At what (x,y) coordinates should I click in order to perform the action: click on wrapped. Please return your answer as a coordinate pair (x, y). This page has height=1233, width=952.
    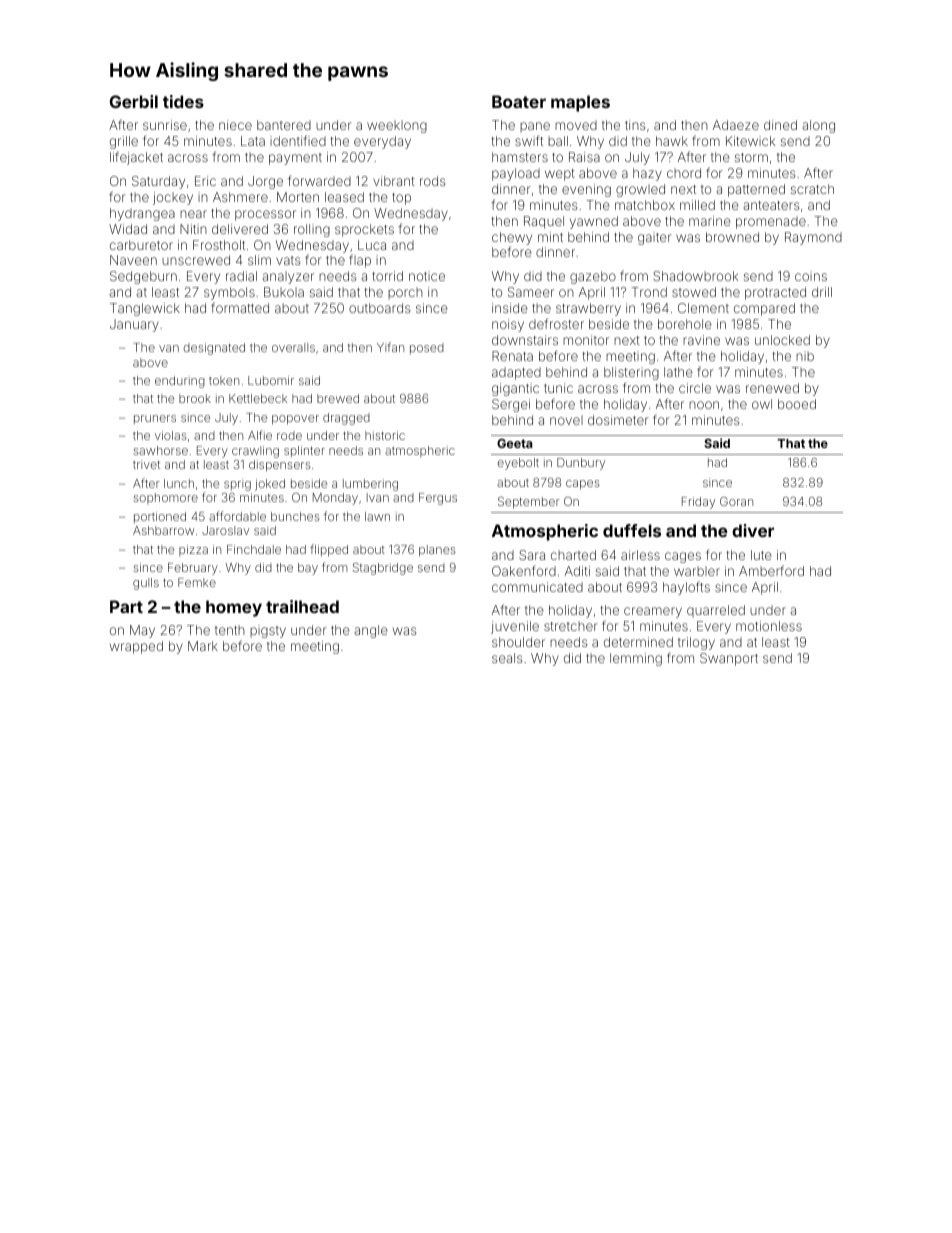
    Looking at the image, I should click on (136, 647).
